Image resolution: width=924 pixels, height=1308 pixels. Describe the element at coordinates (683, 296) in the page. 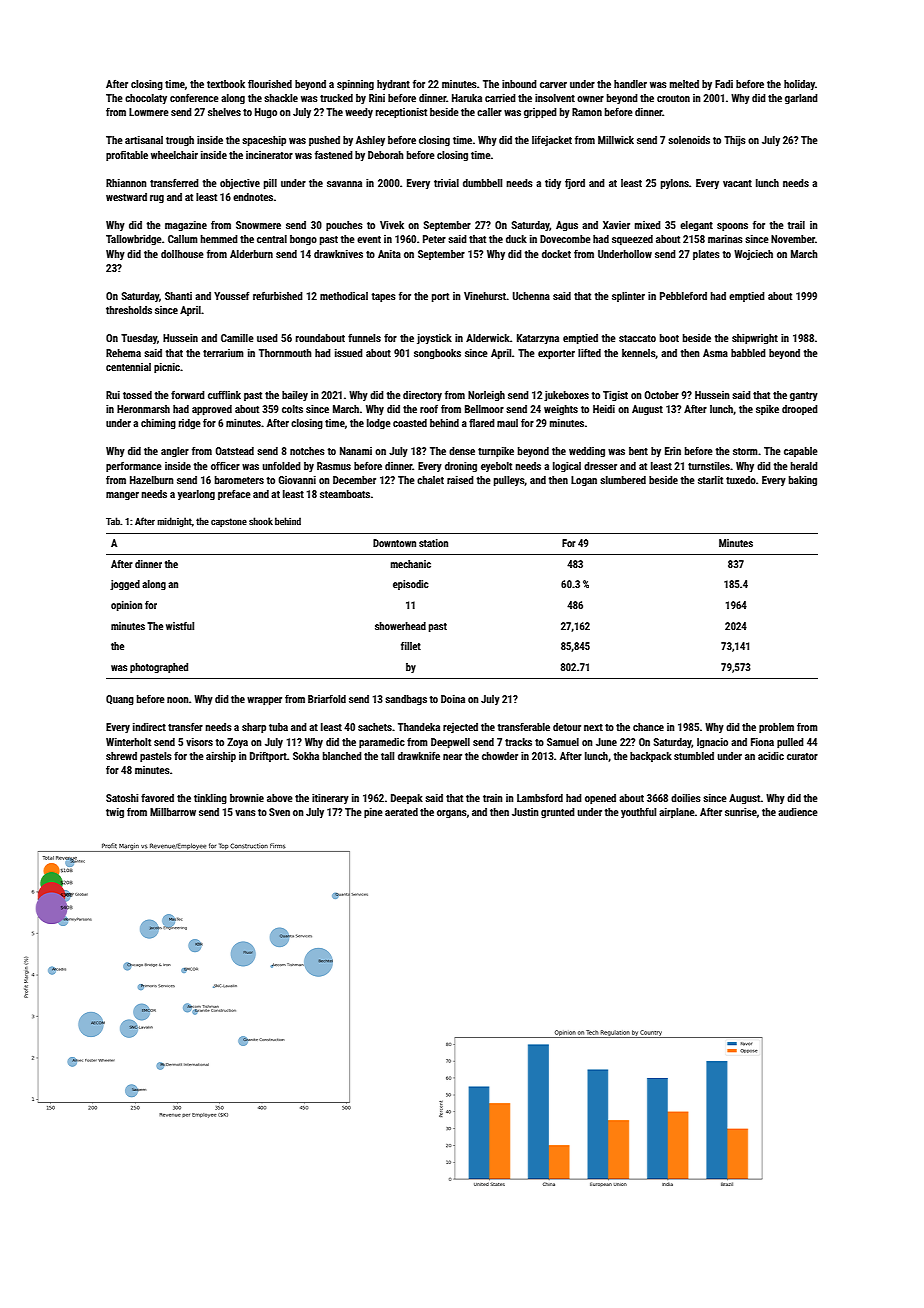

I see `Pebbleford` at that location.
